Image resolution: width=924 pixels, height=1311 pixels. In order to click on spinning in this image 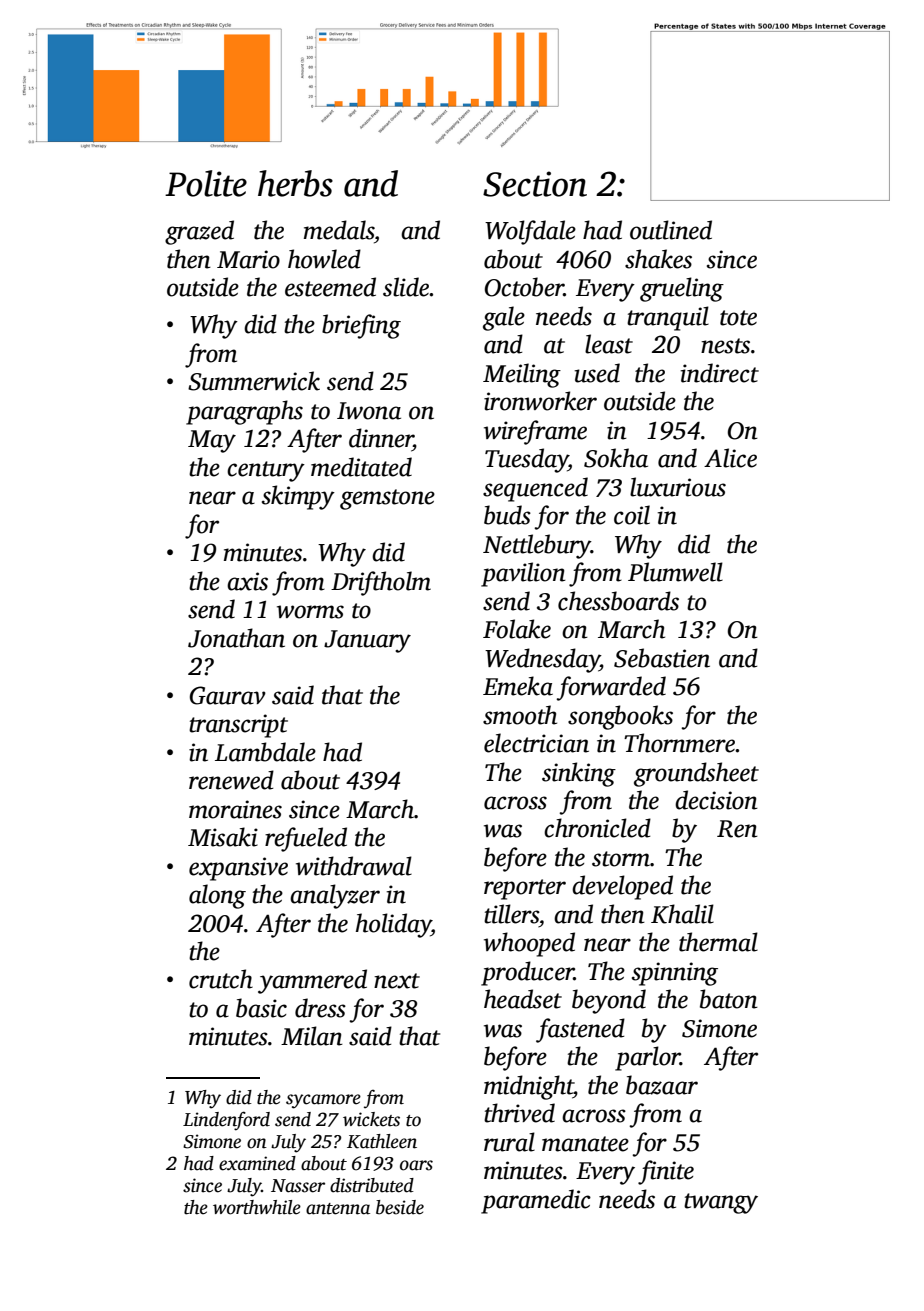, I will do `click(675, 974)`.
